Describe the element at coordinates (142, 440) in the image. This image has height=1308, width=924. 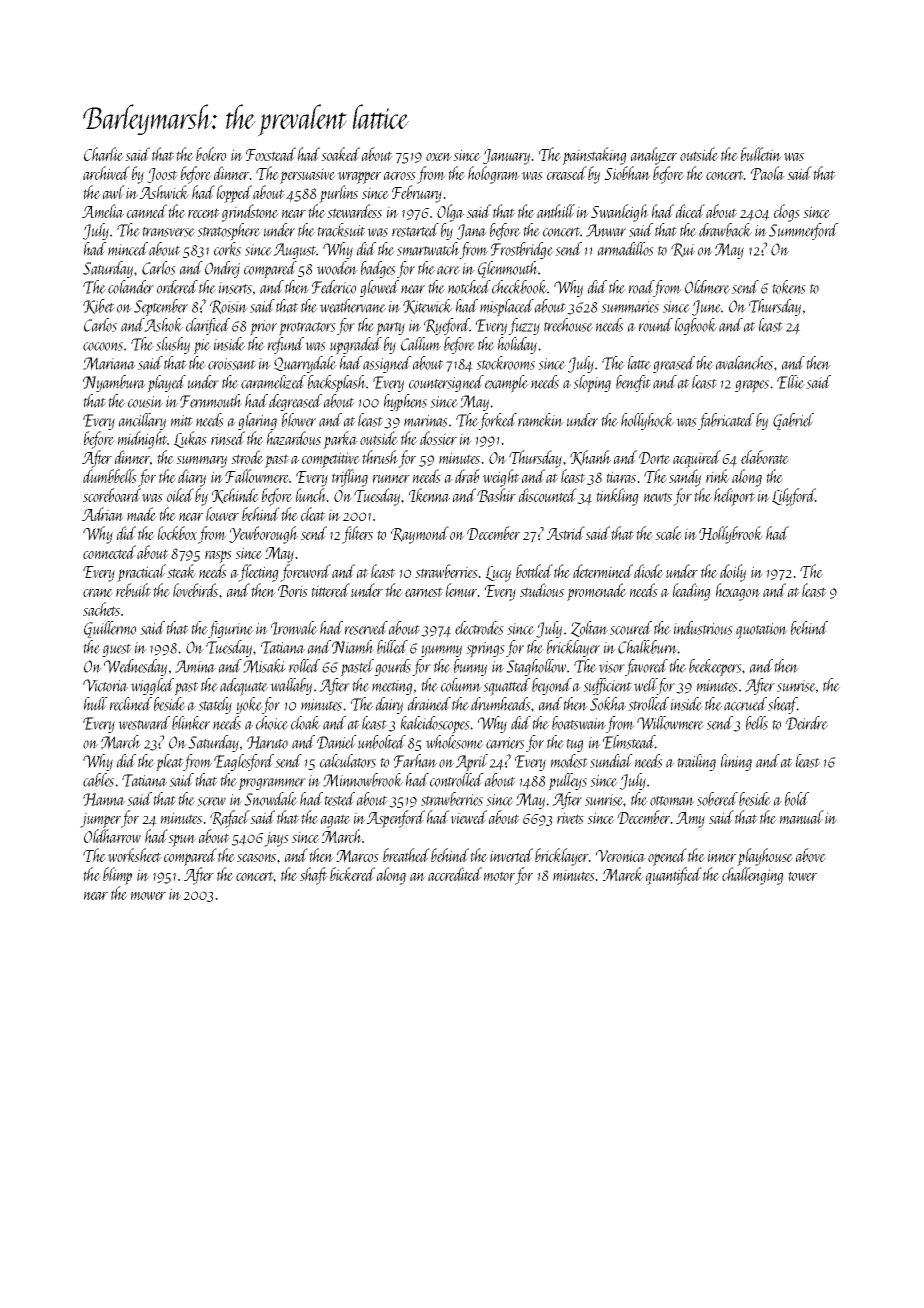
I see `midnight` at that location.
